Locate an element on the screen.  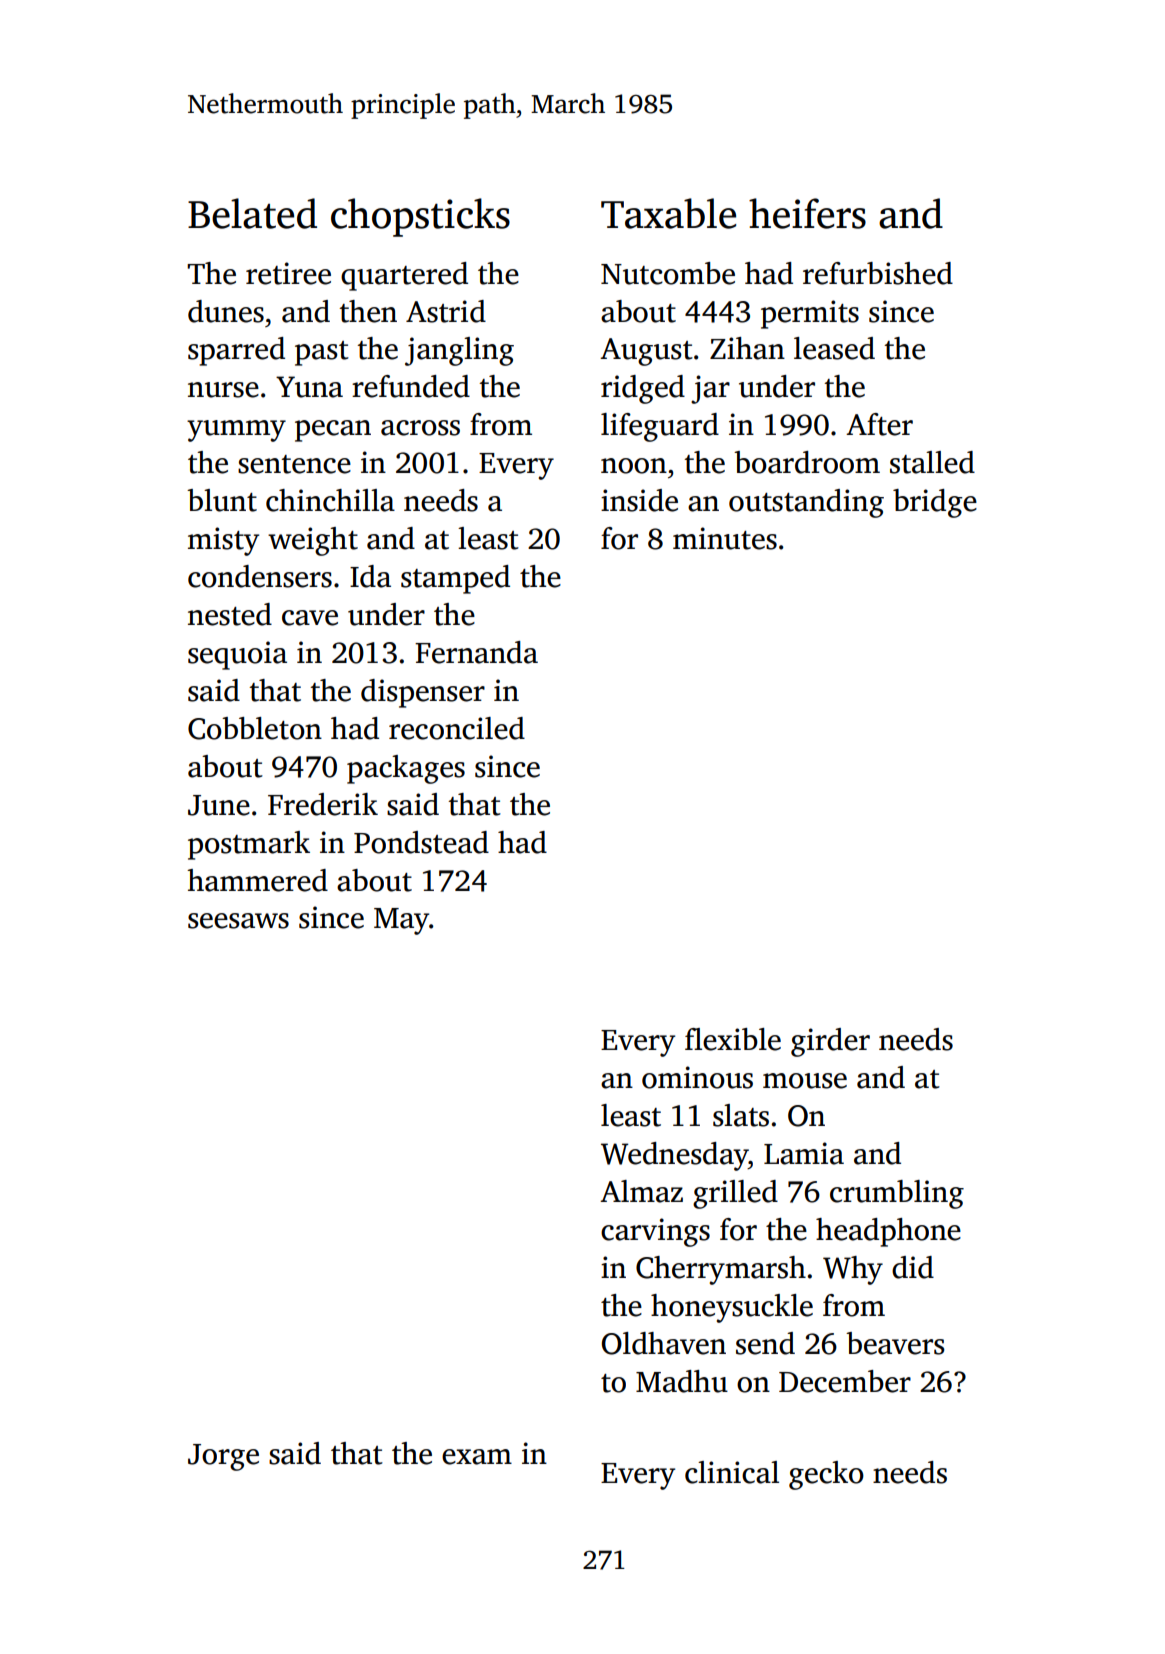
bridge is located at coordinates (935, 503).
